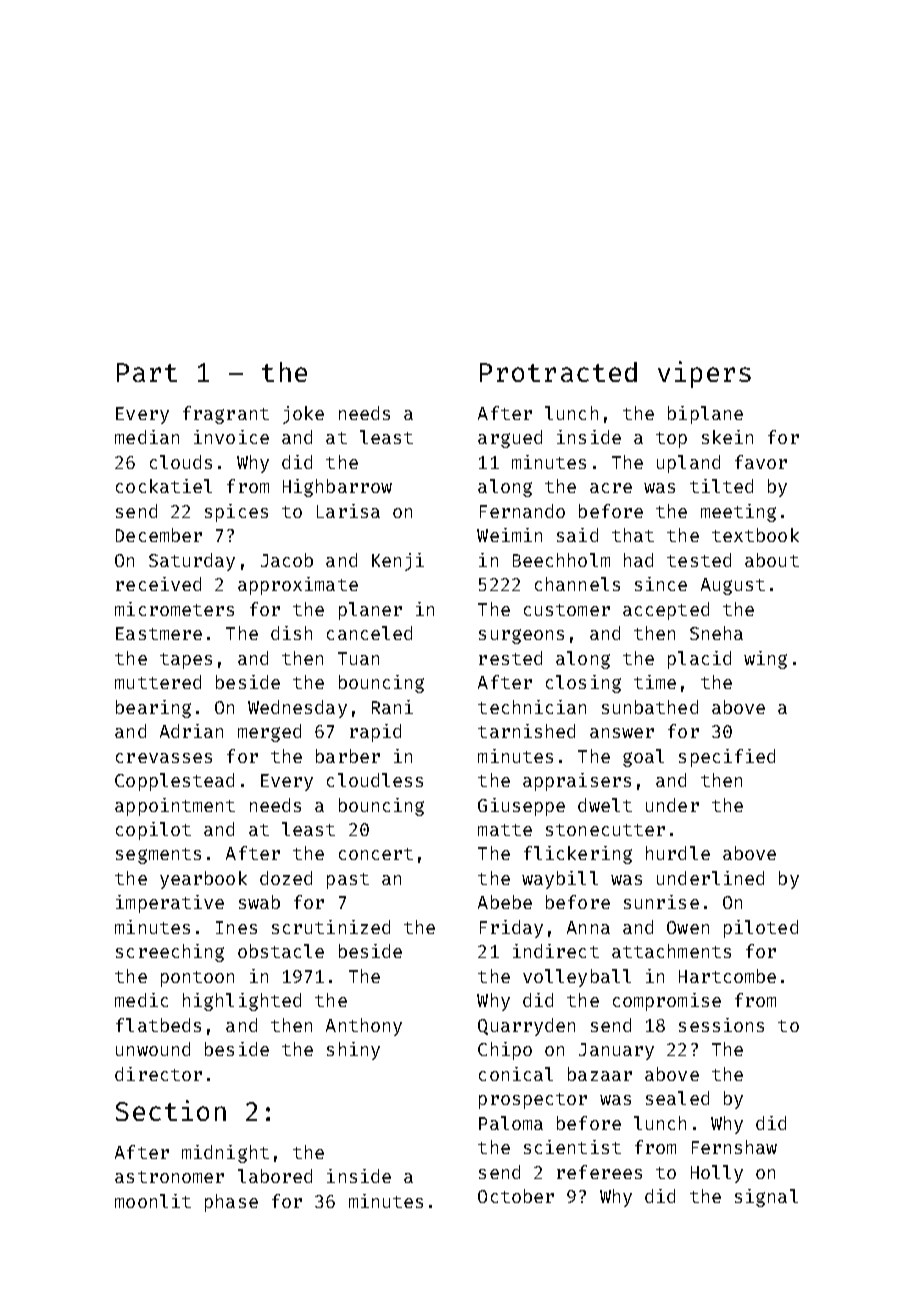 The width and height of the screenshot is (924, 1314). I want to click on acre, so click(611, 488).
